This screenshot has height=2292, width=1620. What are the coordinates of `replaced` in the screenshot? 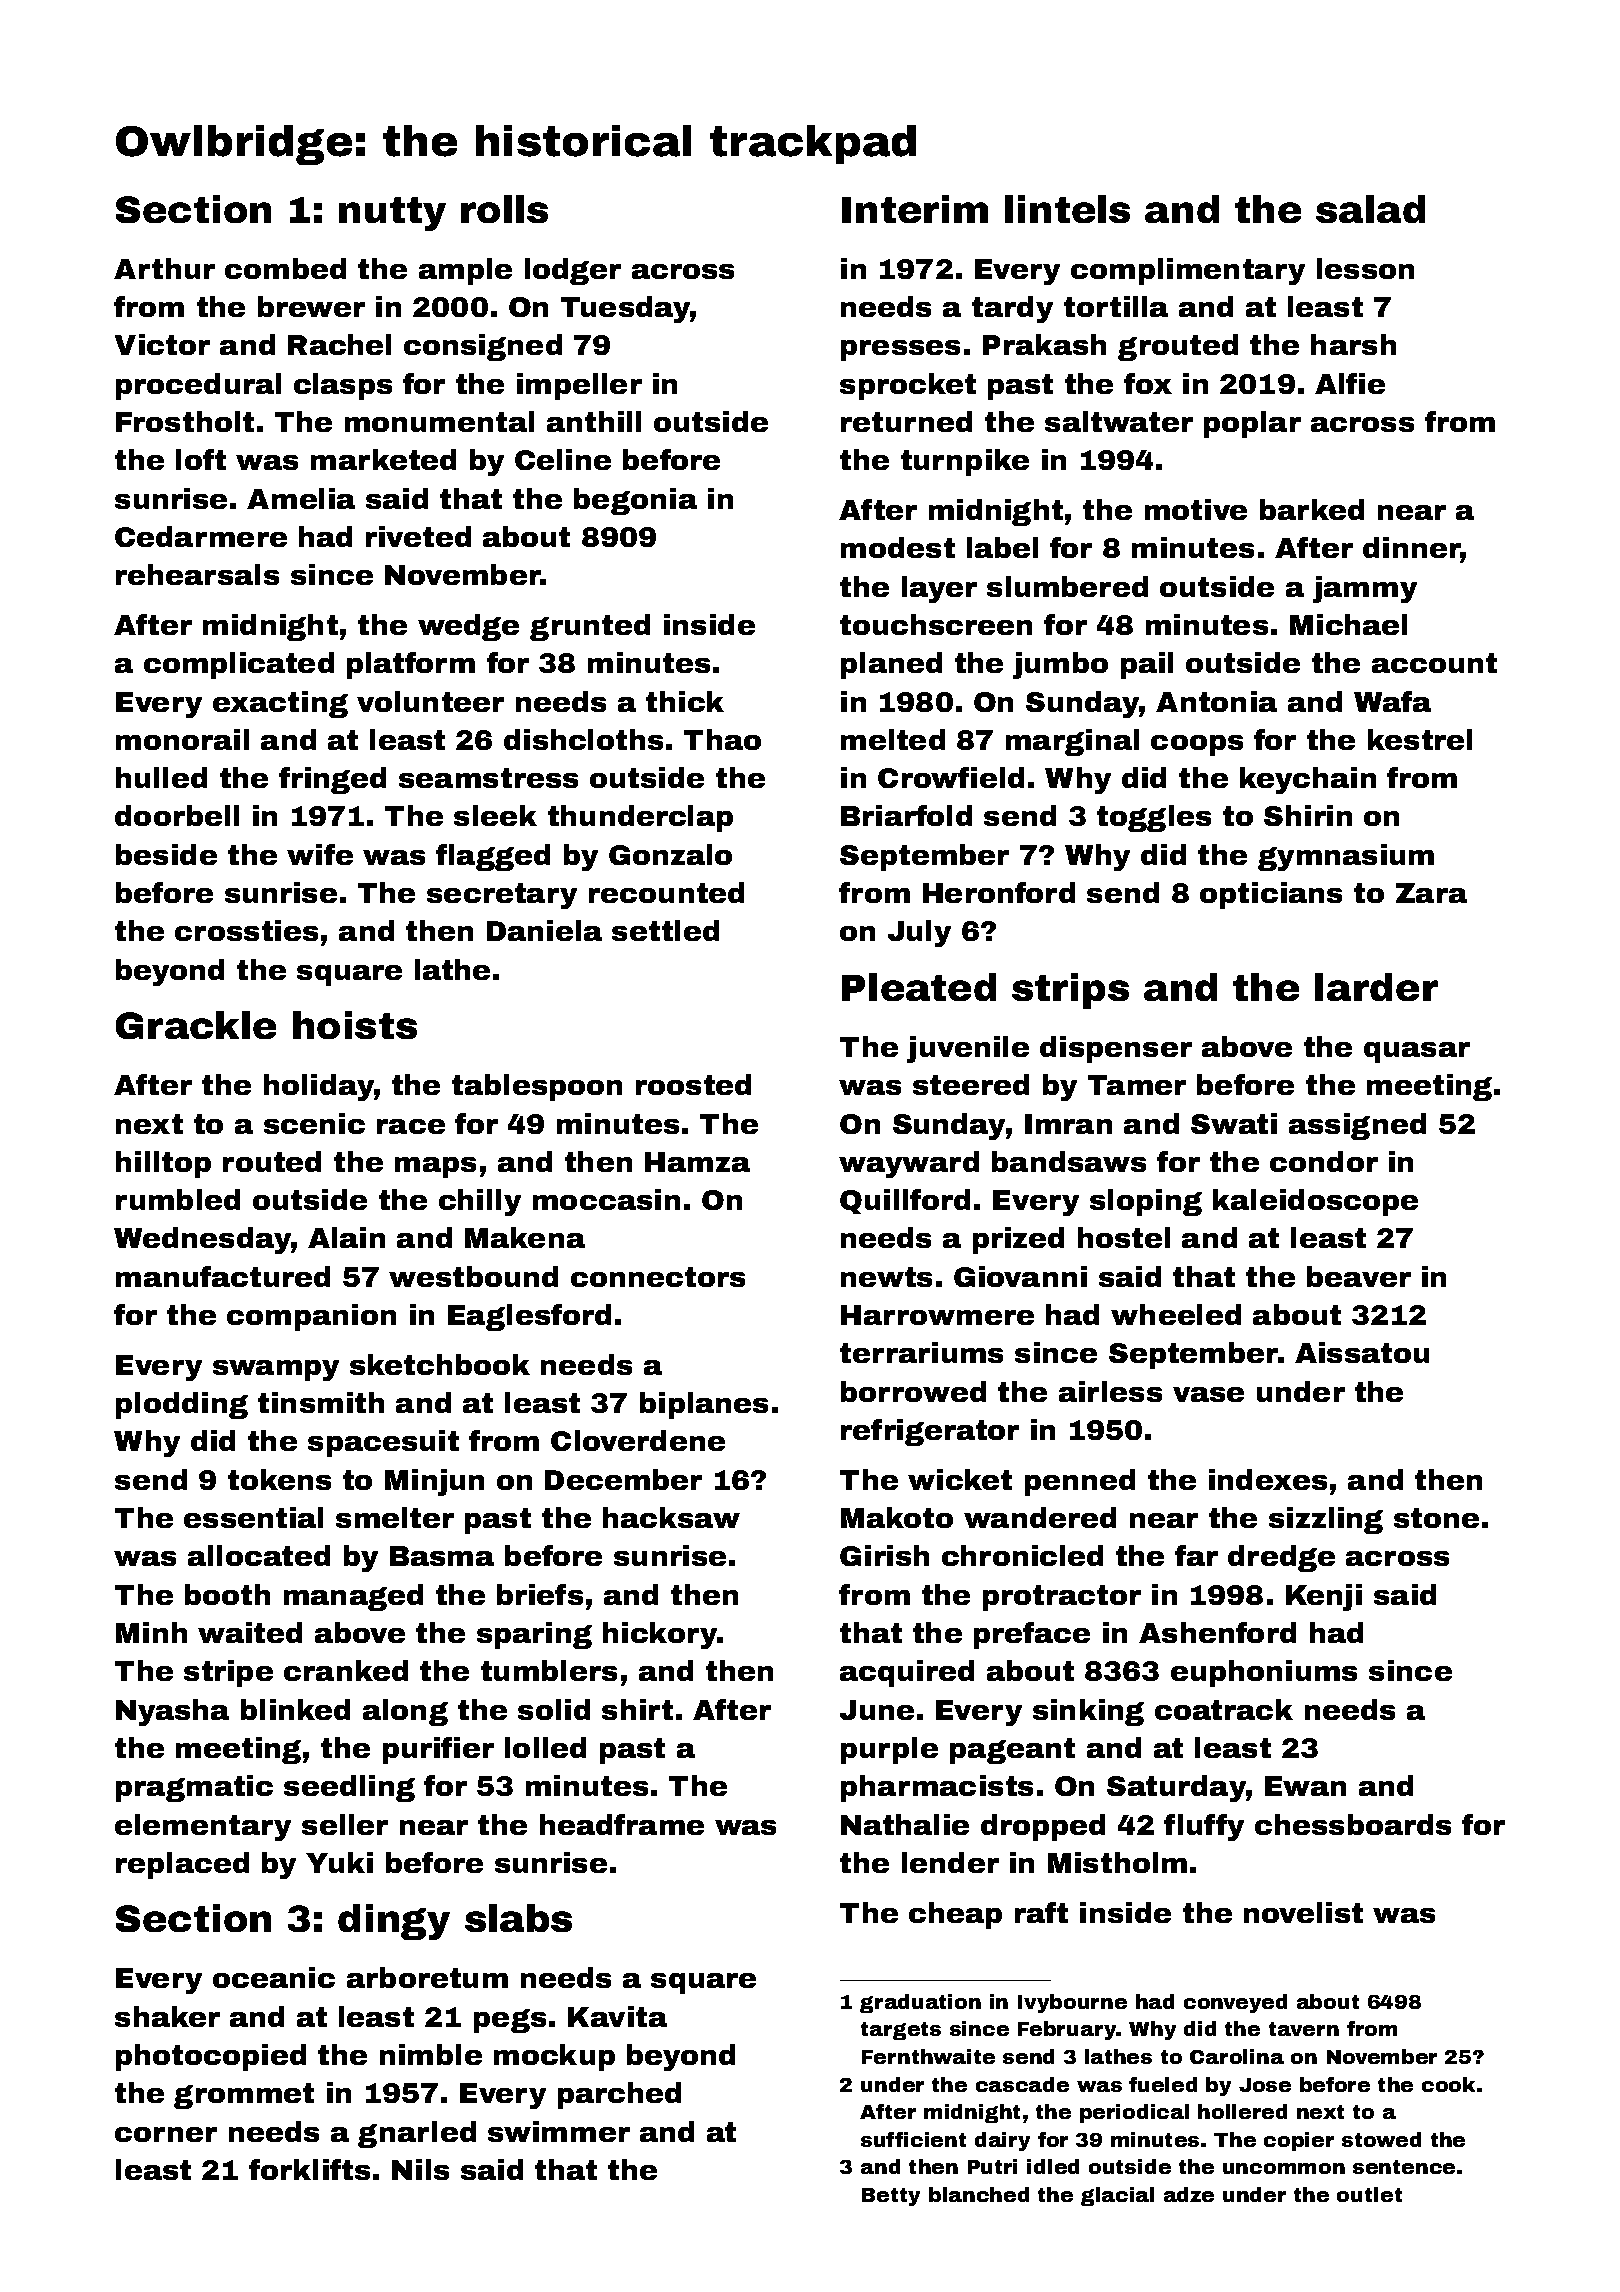 It's located at (182, 1865).
